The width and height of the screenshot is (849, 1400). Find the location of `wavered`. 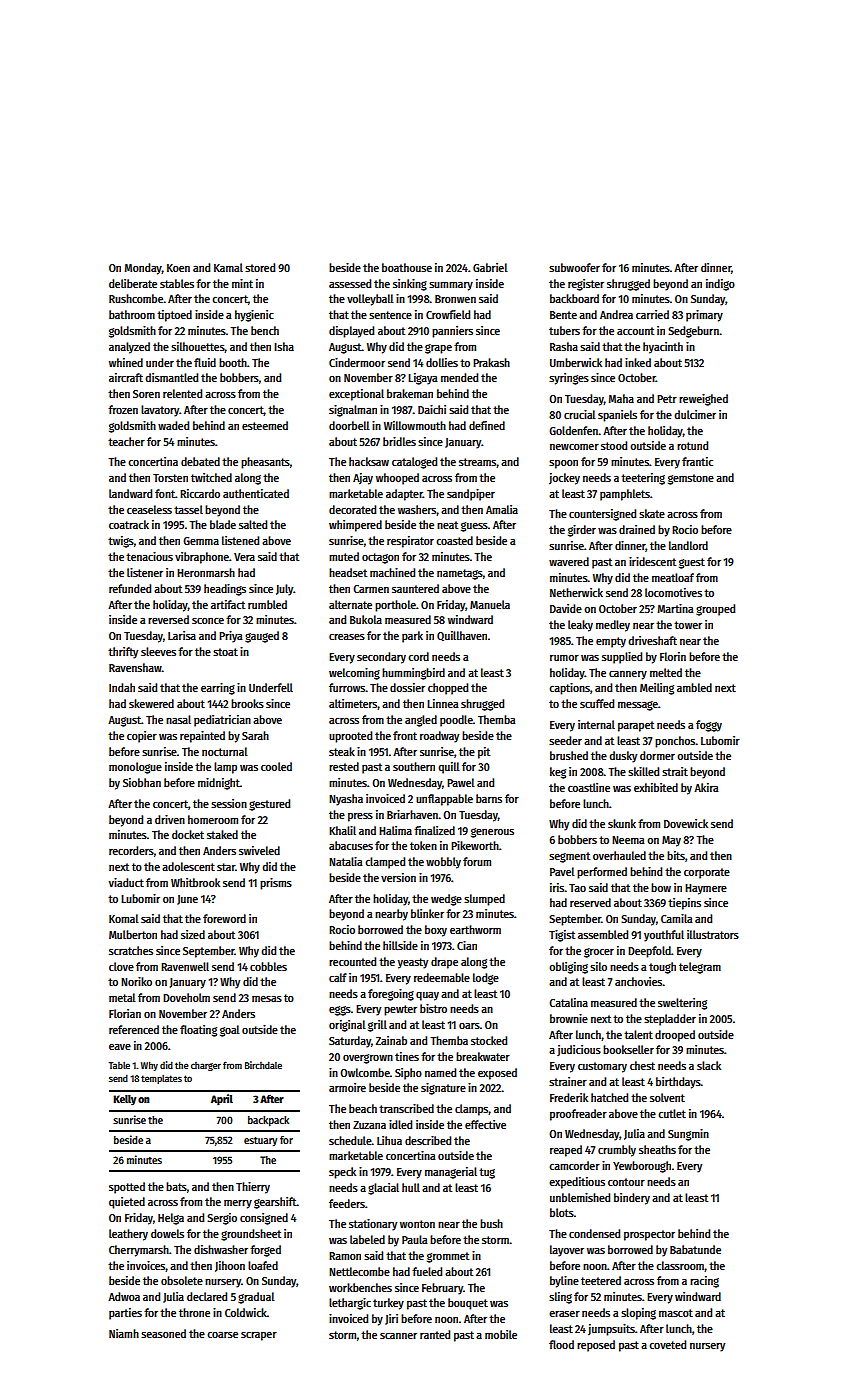

wavered is located at coordinates (569, 561).
